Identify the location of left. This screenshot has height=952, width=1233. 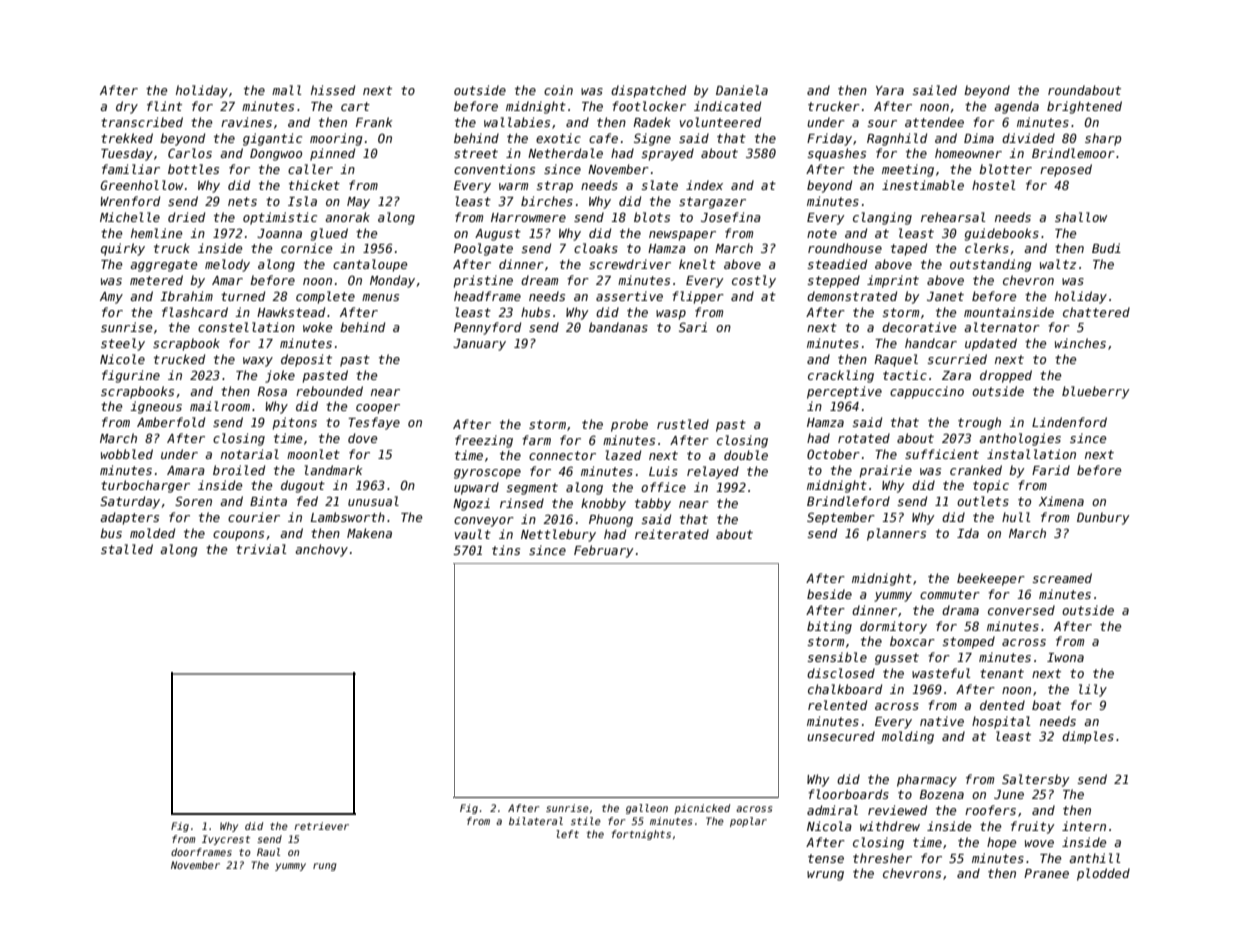
(567, 834).
